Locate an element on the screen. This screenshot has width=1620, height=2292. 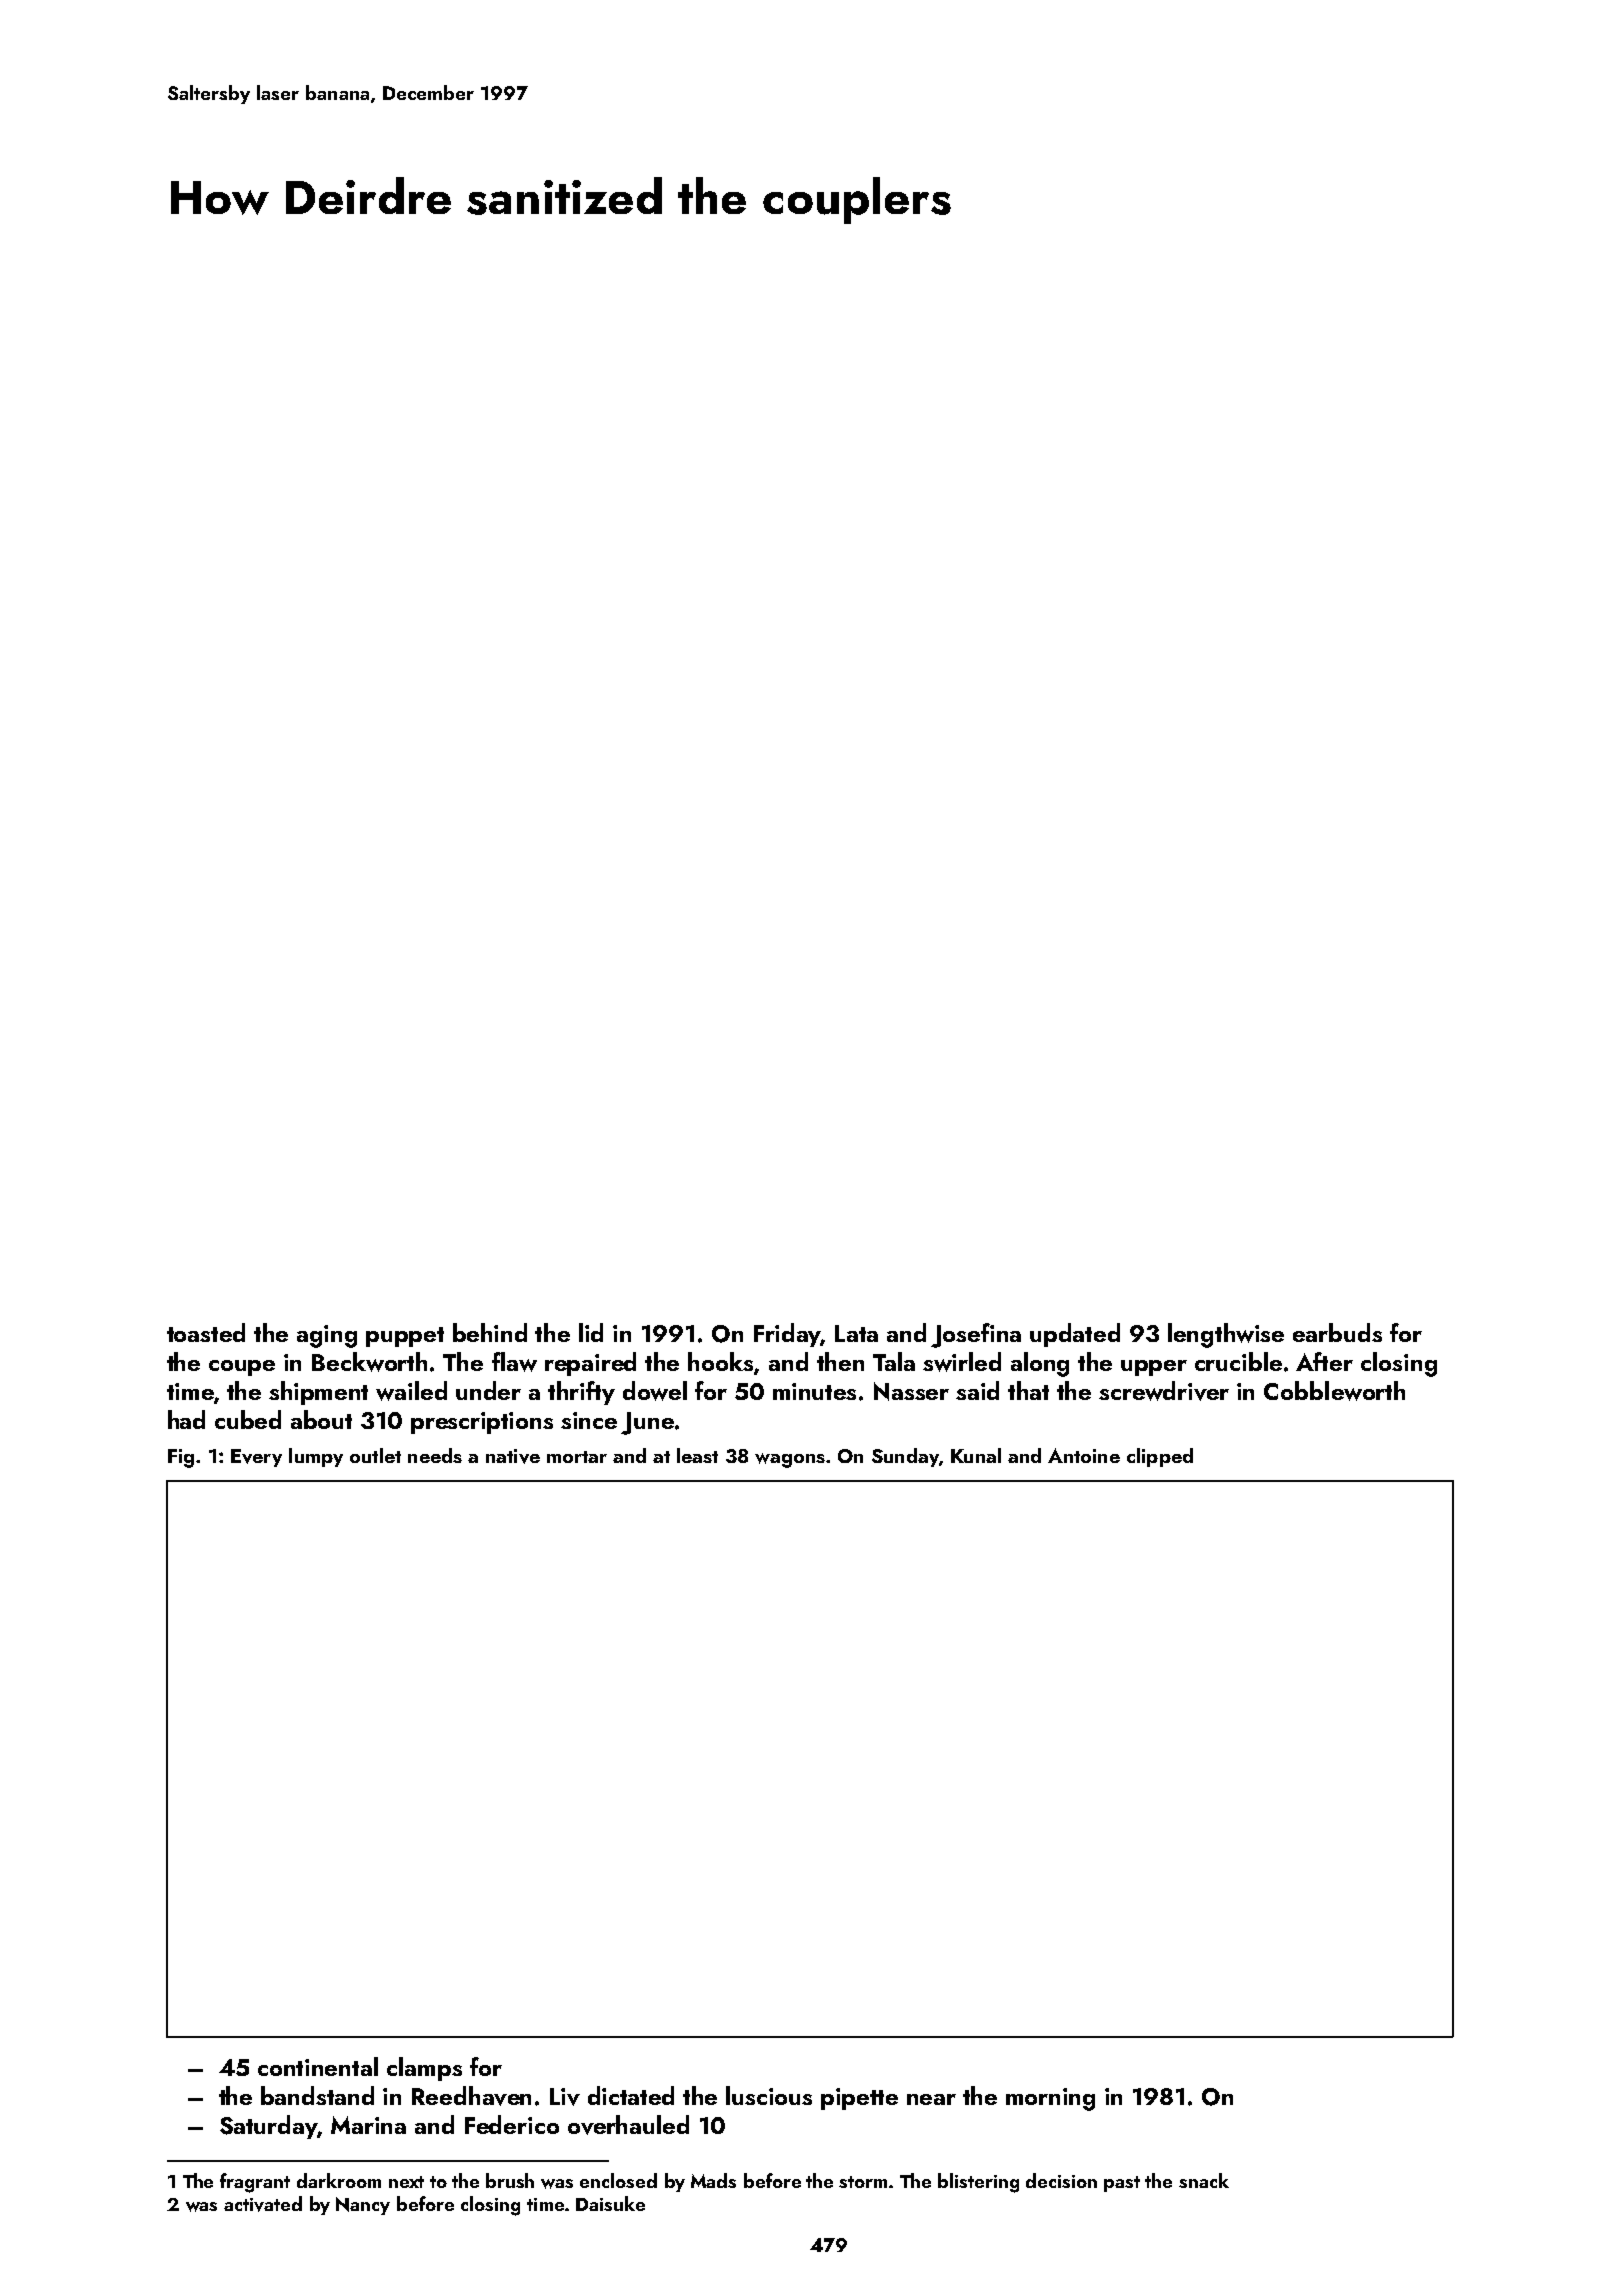
Josefina is located at coordinates (976, 1335).
